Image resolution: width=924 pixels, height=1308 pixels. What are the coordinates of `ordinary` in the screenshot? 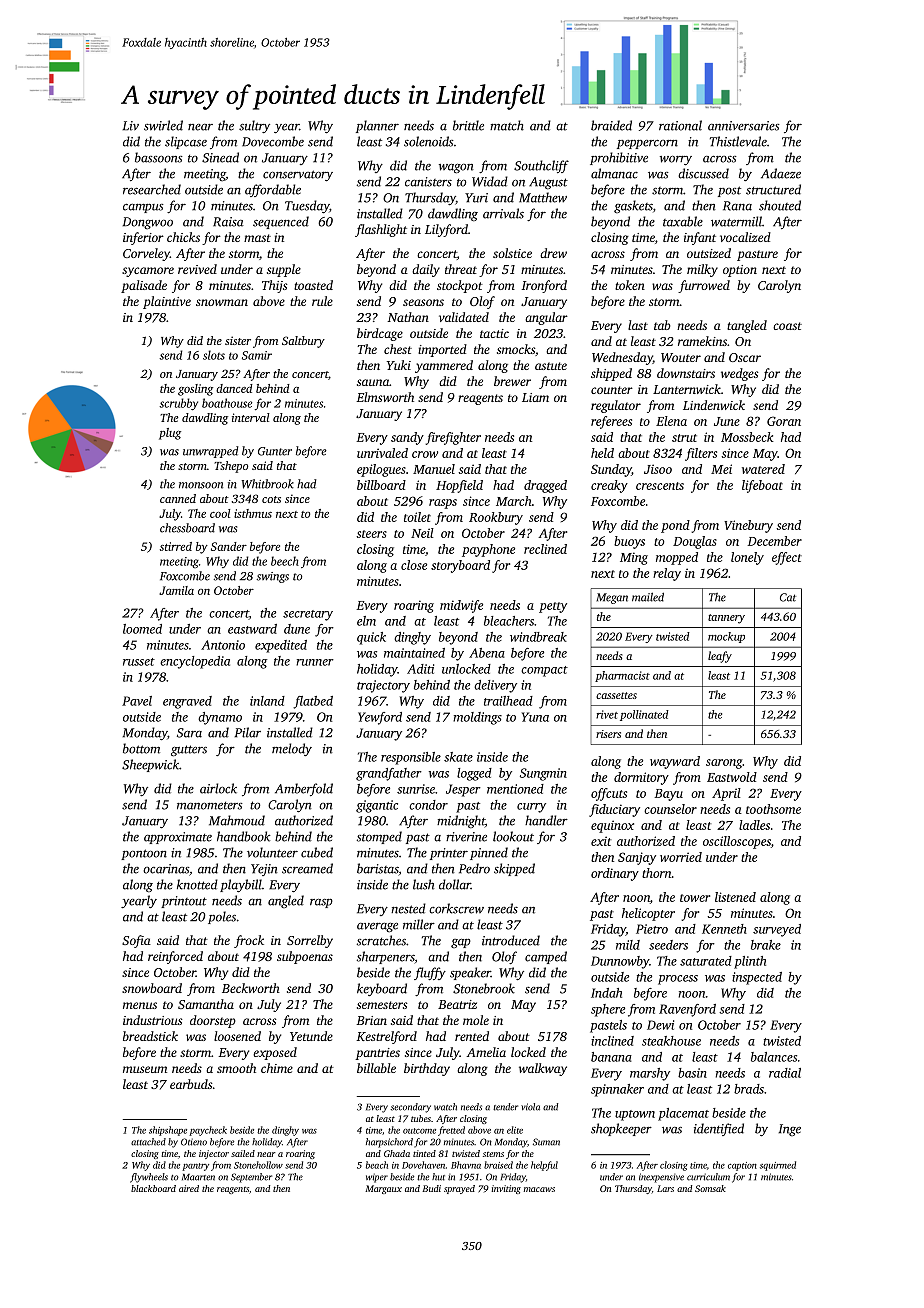 It's located at (615, 874).
